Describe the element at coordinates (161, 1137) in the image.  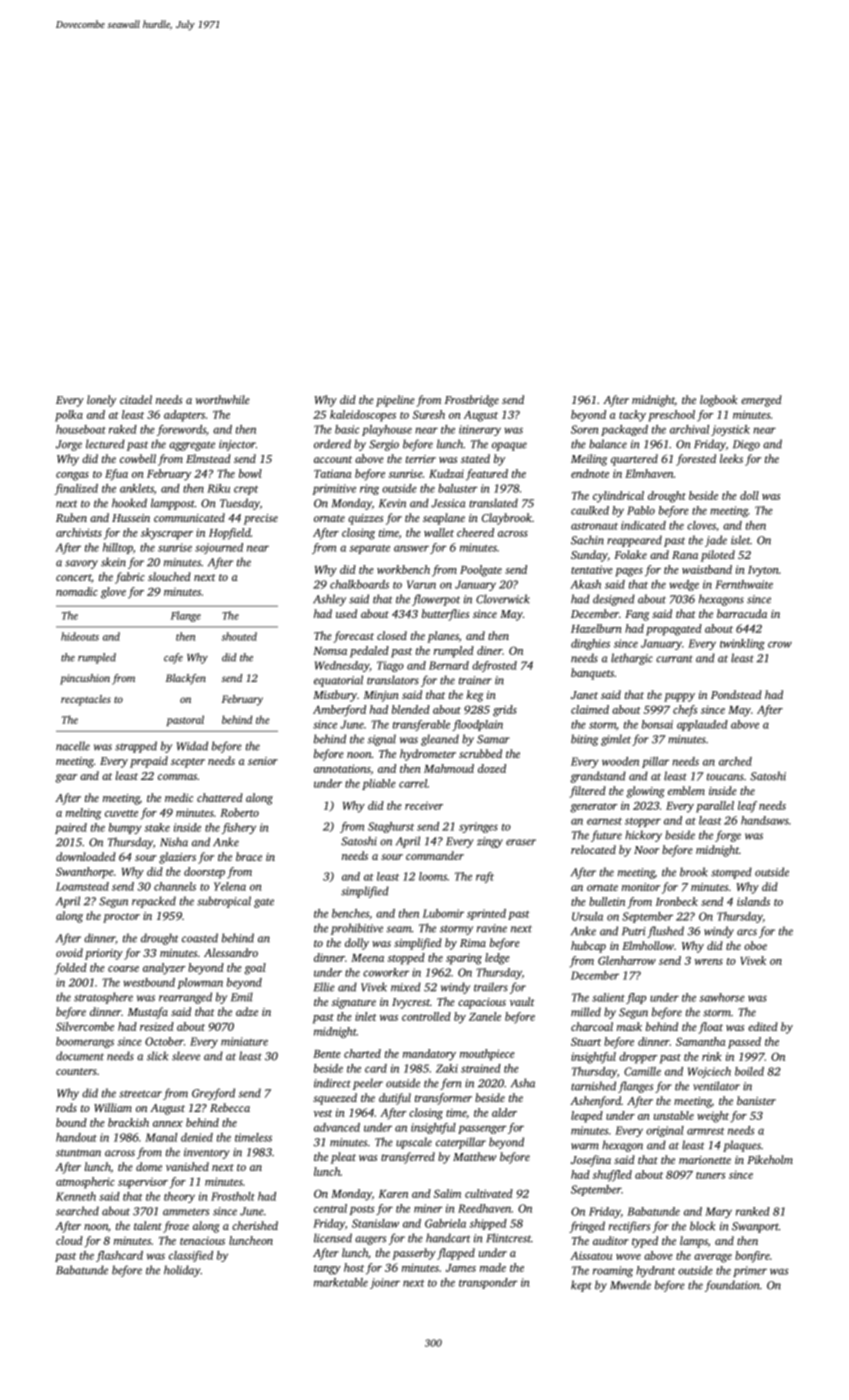
I see `Manal` at that location.
